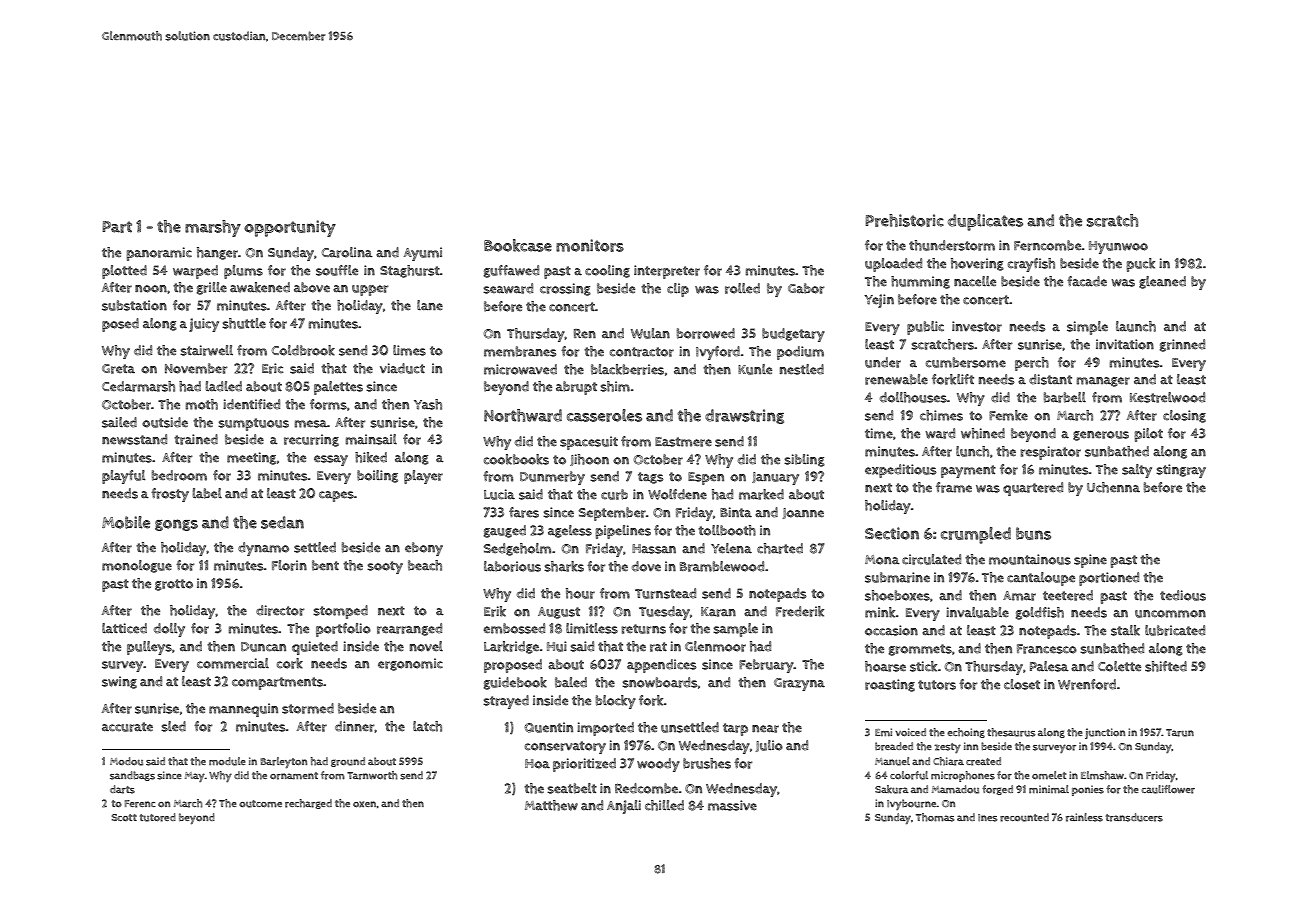 The width and height of the screenshot is (1308, 924). Describe the element at coordinates (511, 647) in the screenshot. I see `Larkridge` at that location.
